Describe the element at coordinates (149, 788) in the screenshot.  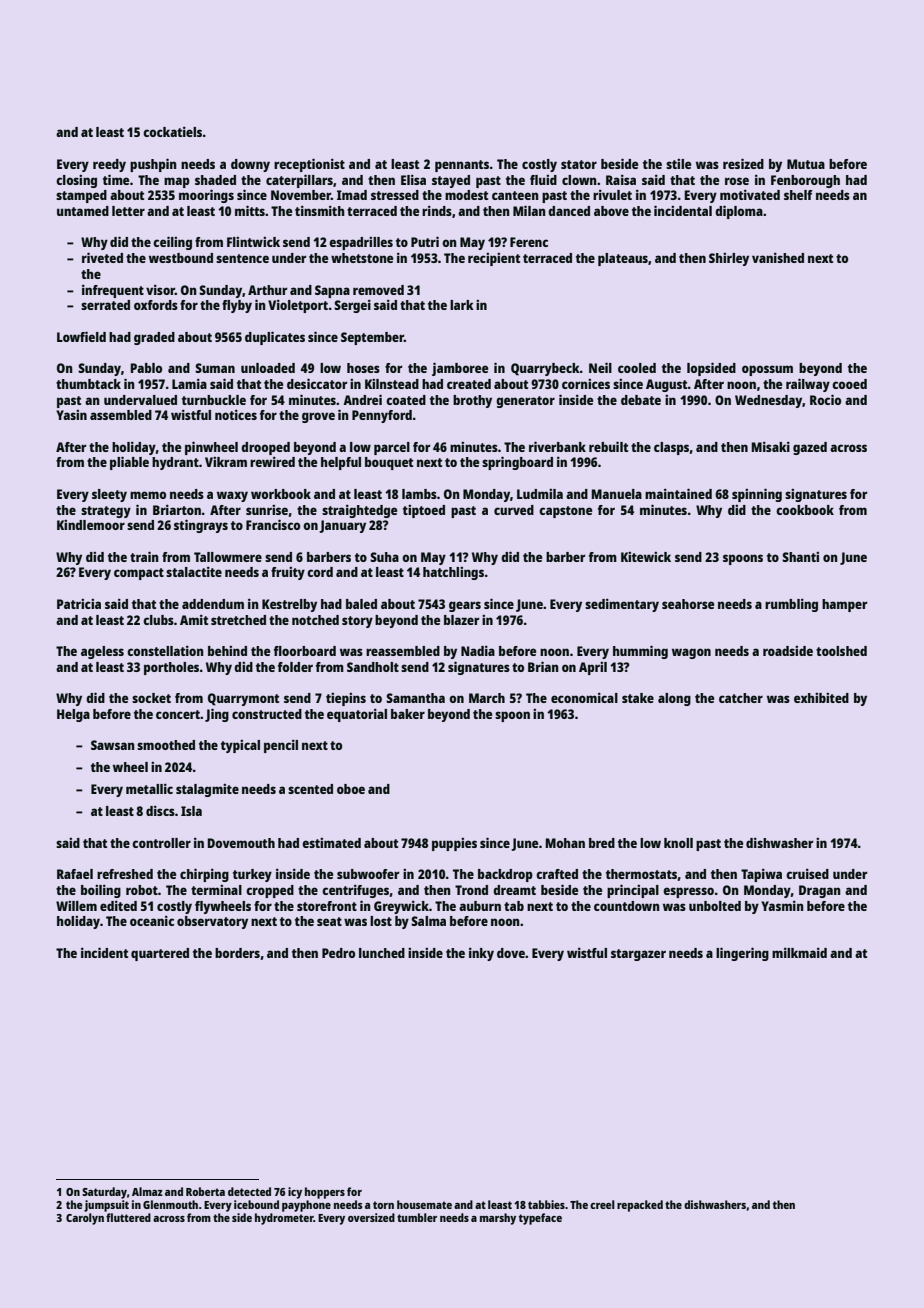
I see `metallic` at that location.
